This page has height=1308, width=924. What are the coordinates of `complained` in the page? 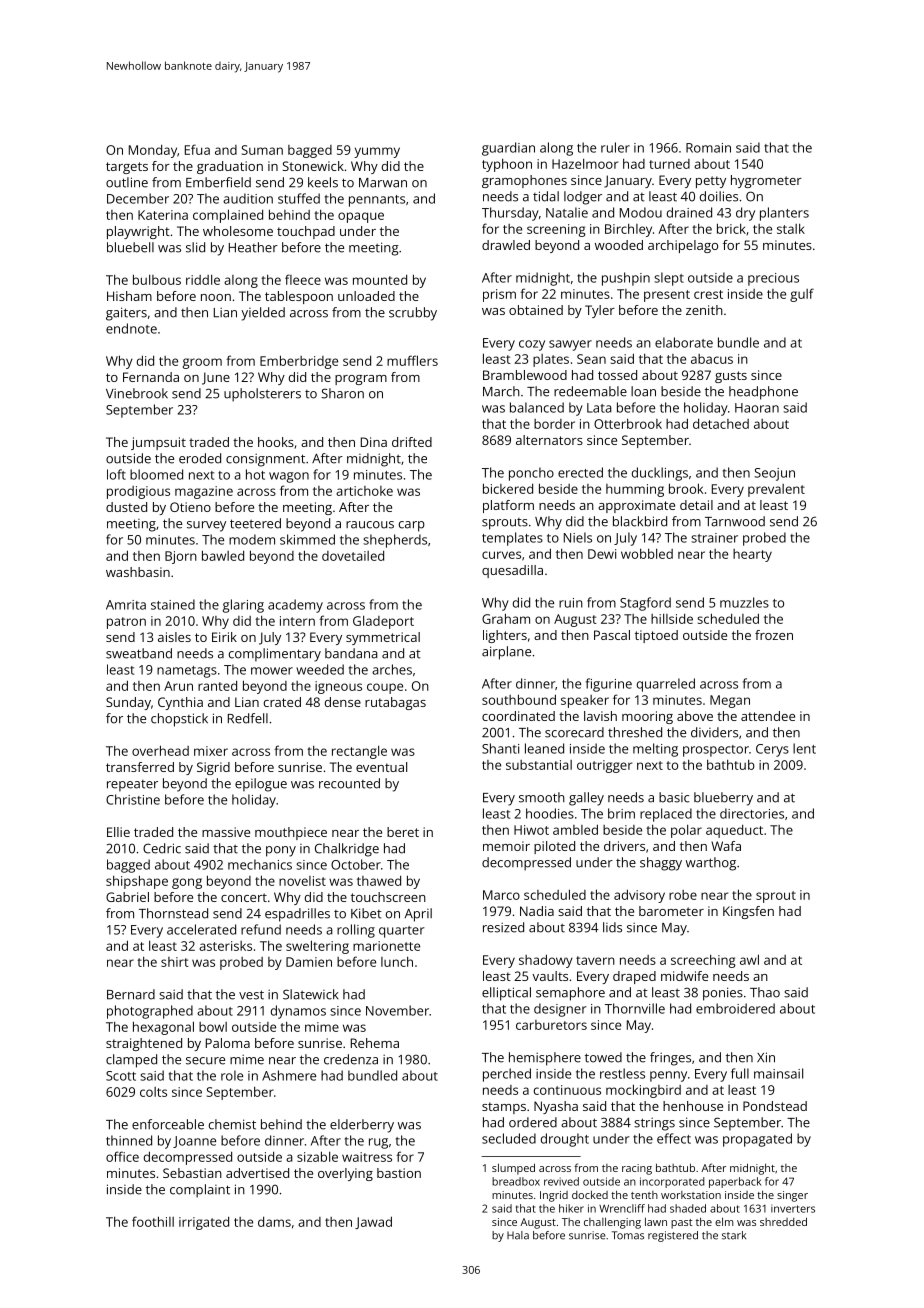 It's located at (228, 216).
